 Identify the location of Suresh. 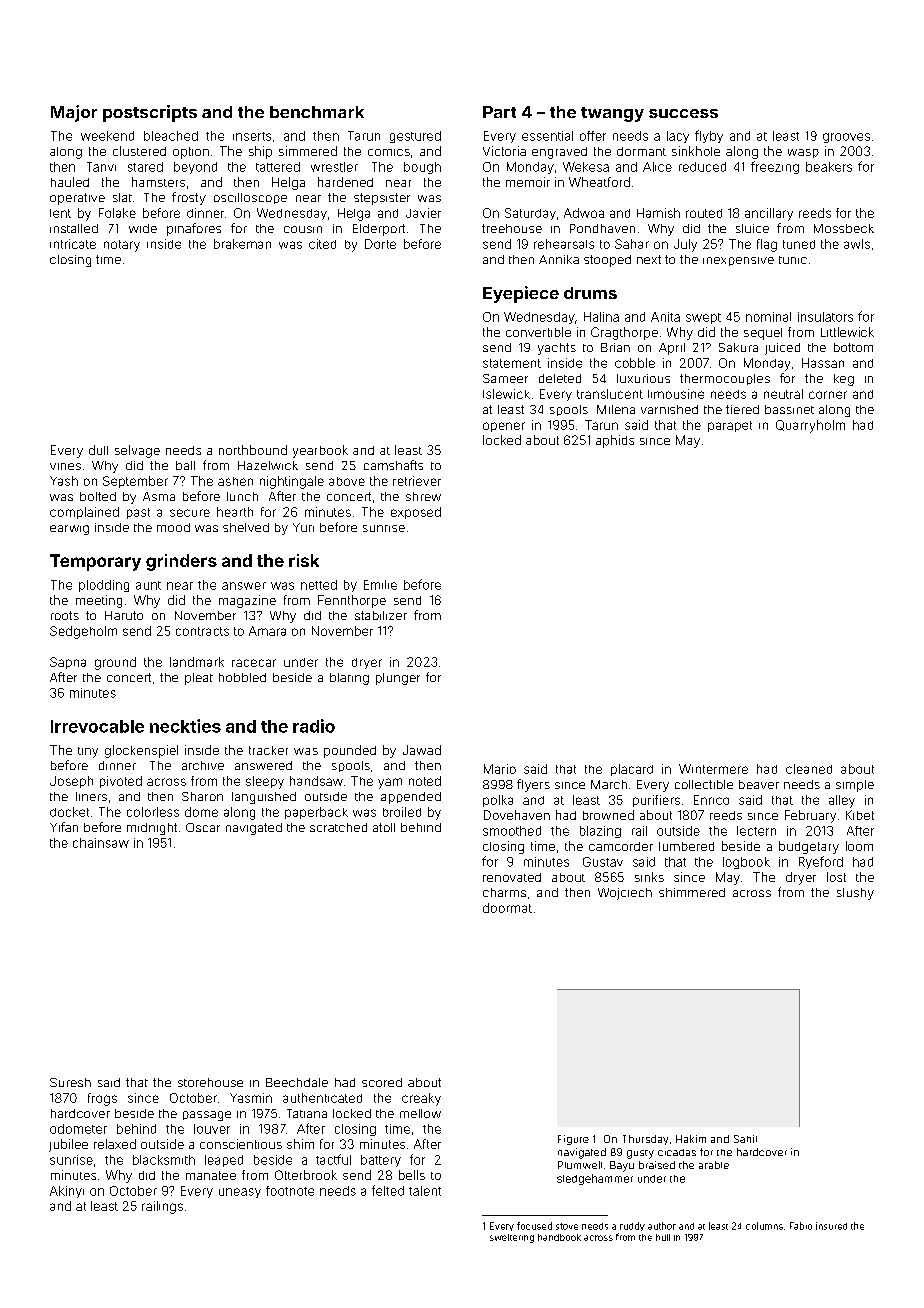
(70, 1082).
